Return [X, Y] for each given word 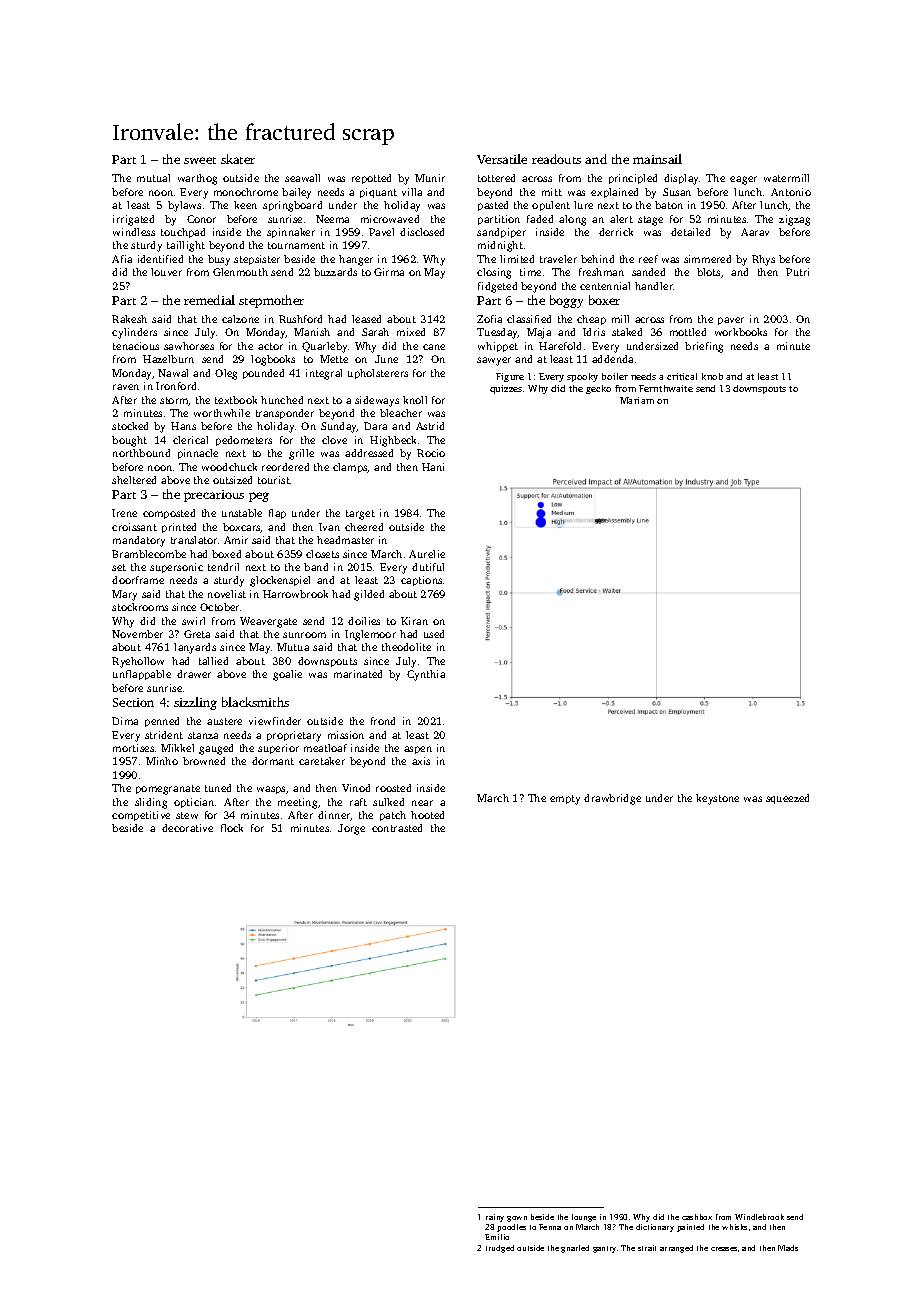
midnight [500, 246]
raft [358, 802]
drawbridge [612, 799]
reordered [285, 467]
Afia [122, 259]
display [681, 179]
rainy [495, 1218]
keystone [717, 799]
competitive [141, 816]
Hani [433, 467]
